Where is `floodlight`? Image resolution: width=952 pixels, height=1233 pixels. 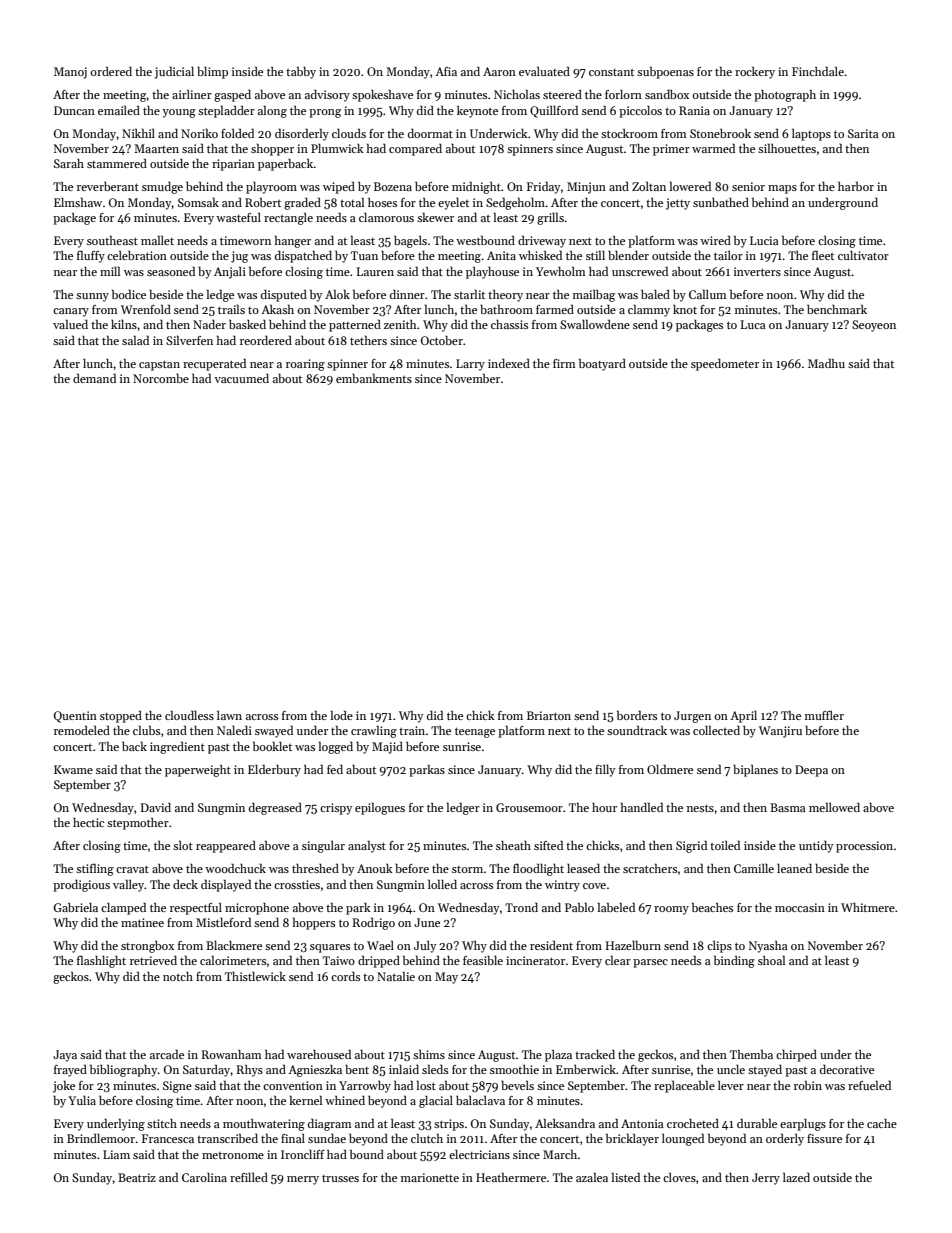
floodlight is located at coordinates (538, 869).
